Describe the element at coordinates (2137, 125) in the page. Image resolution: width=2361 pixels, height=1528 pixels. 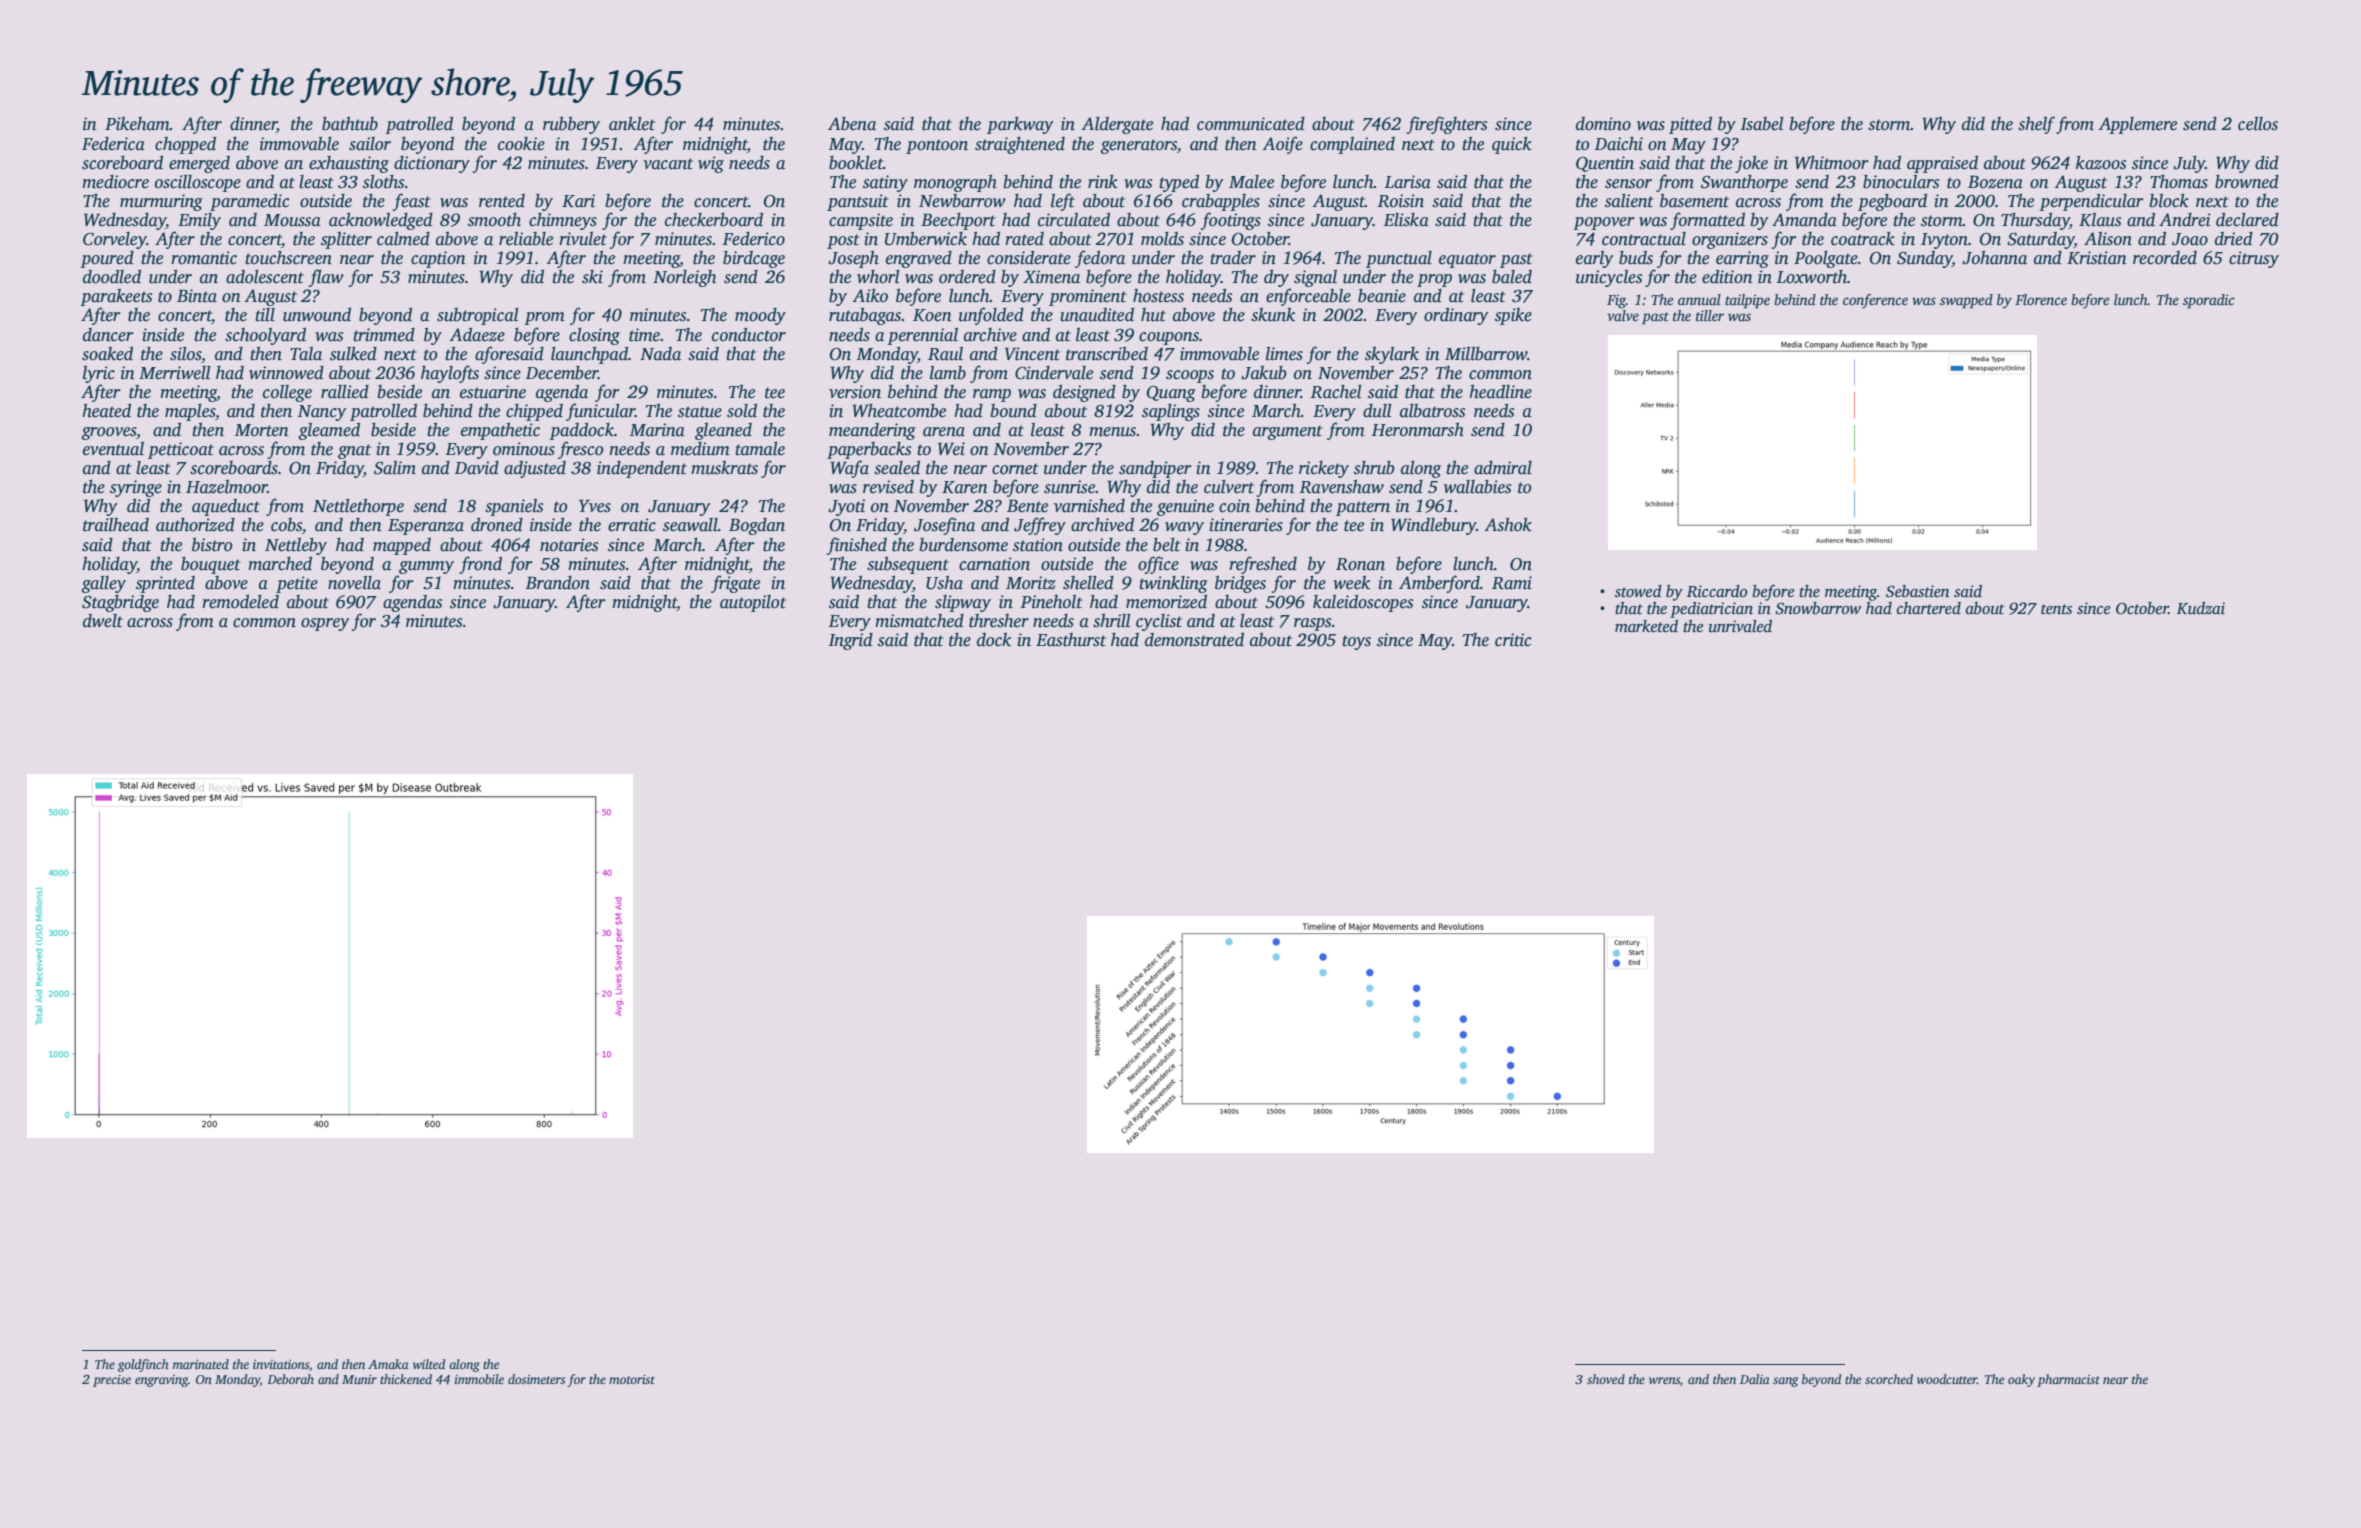
I see `Applemere` at that location.
